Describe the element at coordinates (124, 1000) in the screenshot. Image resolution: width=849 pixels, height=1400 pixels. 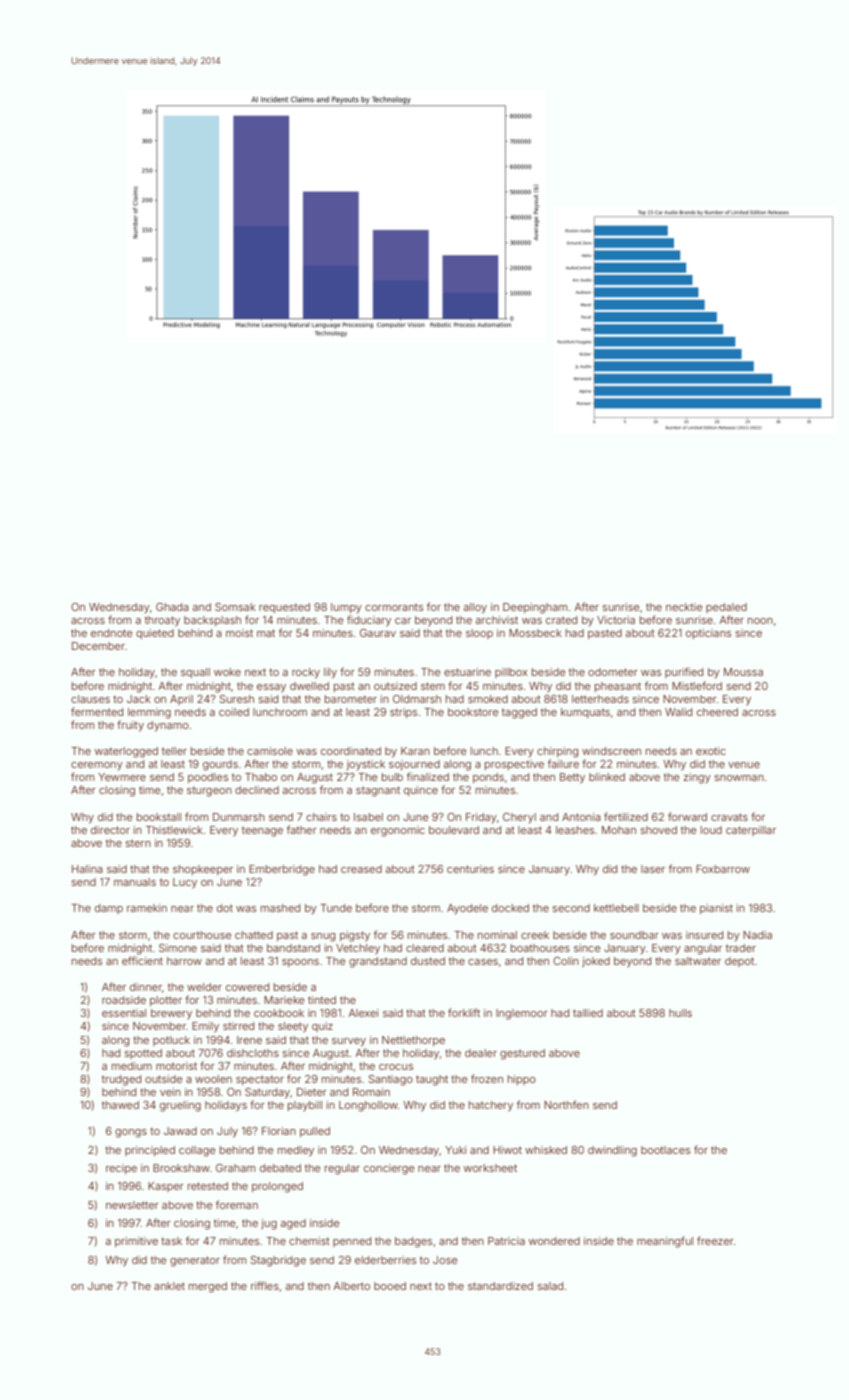
I see `roadside` at that location.
